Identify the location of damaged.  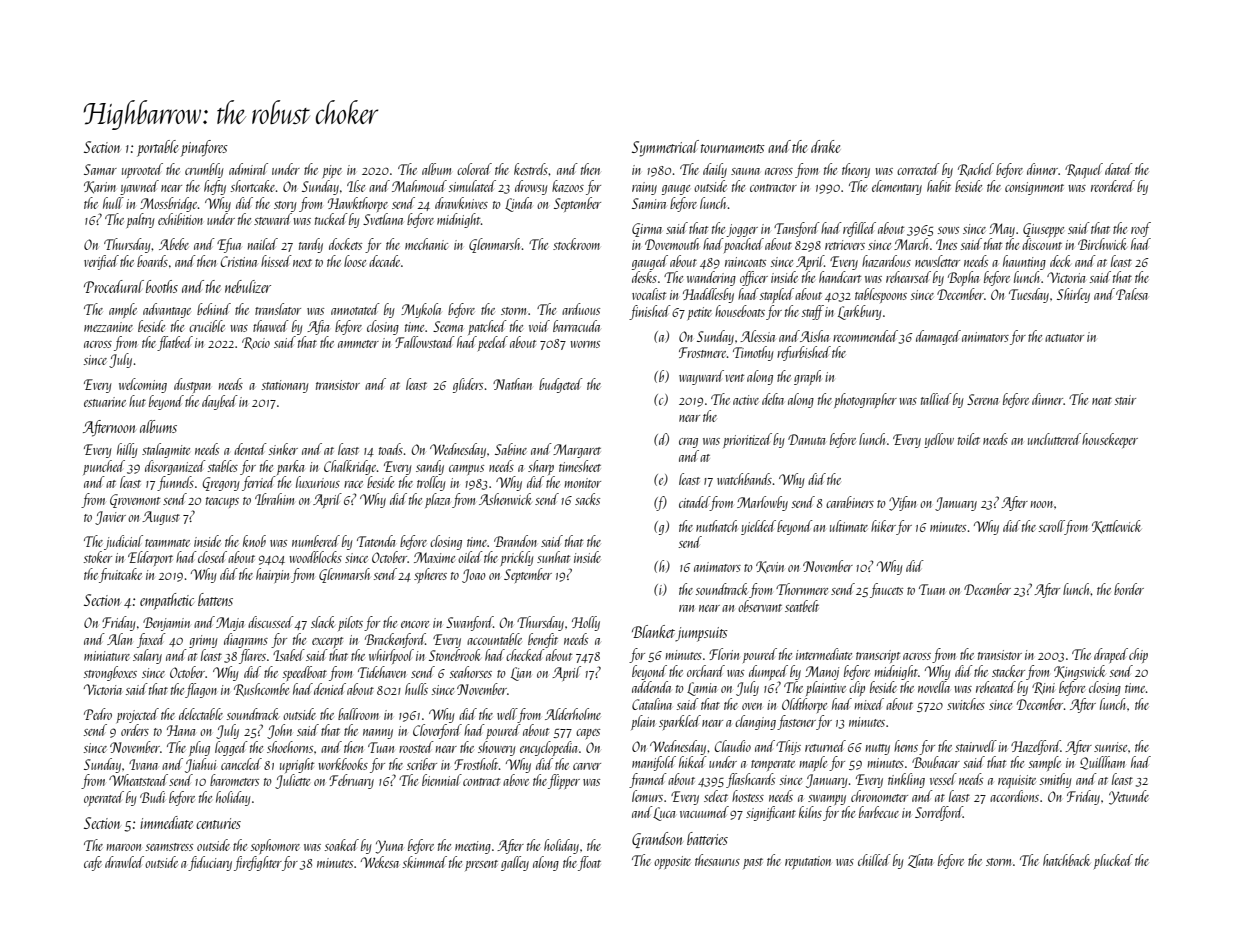
(938, 337).
